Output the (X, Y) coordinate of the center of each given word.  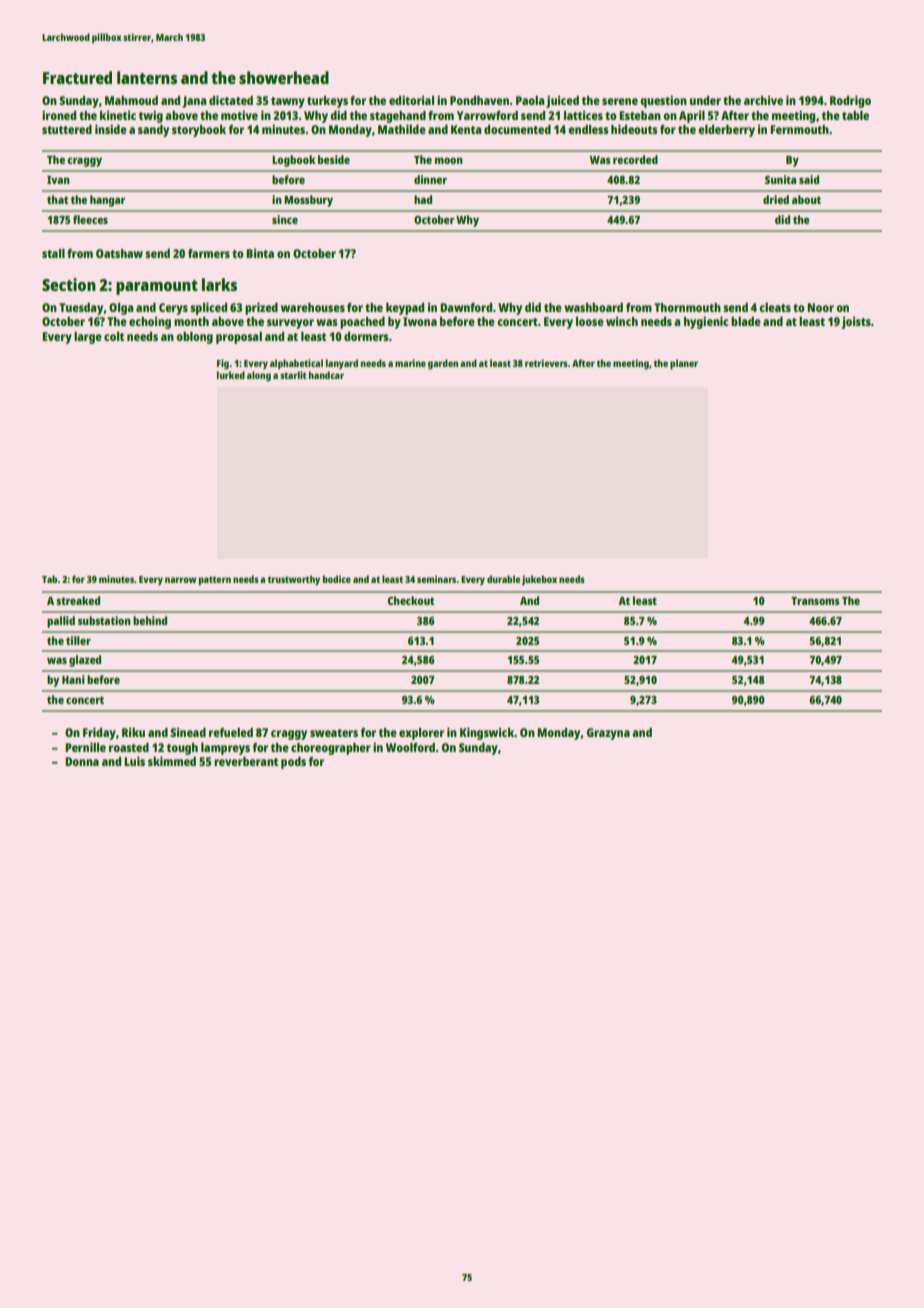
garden (443, 364)
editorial (411, 100)
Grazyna (608, 734)
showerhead (284, 77)
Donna (82, 761)
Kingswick (487, 733)
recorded (635, 159)
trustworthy (293, 580)
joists (856, 322)
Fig (223, 364)
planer (684, 364)
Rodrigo (850, 101)
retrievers (546, 363)
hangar (107, 201)
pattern (215, 581)
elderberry (726, 130)
